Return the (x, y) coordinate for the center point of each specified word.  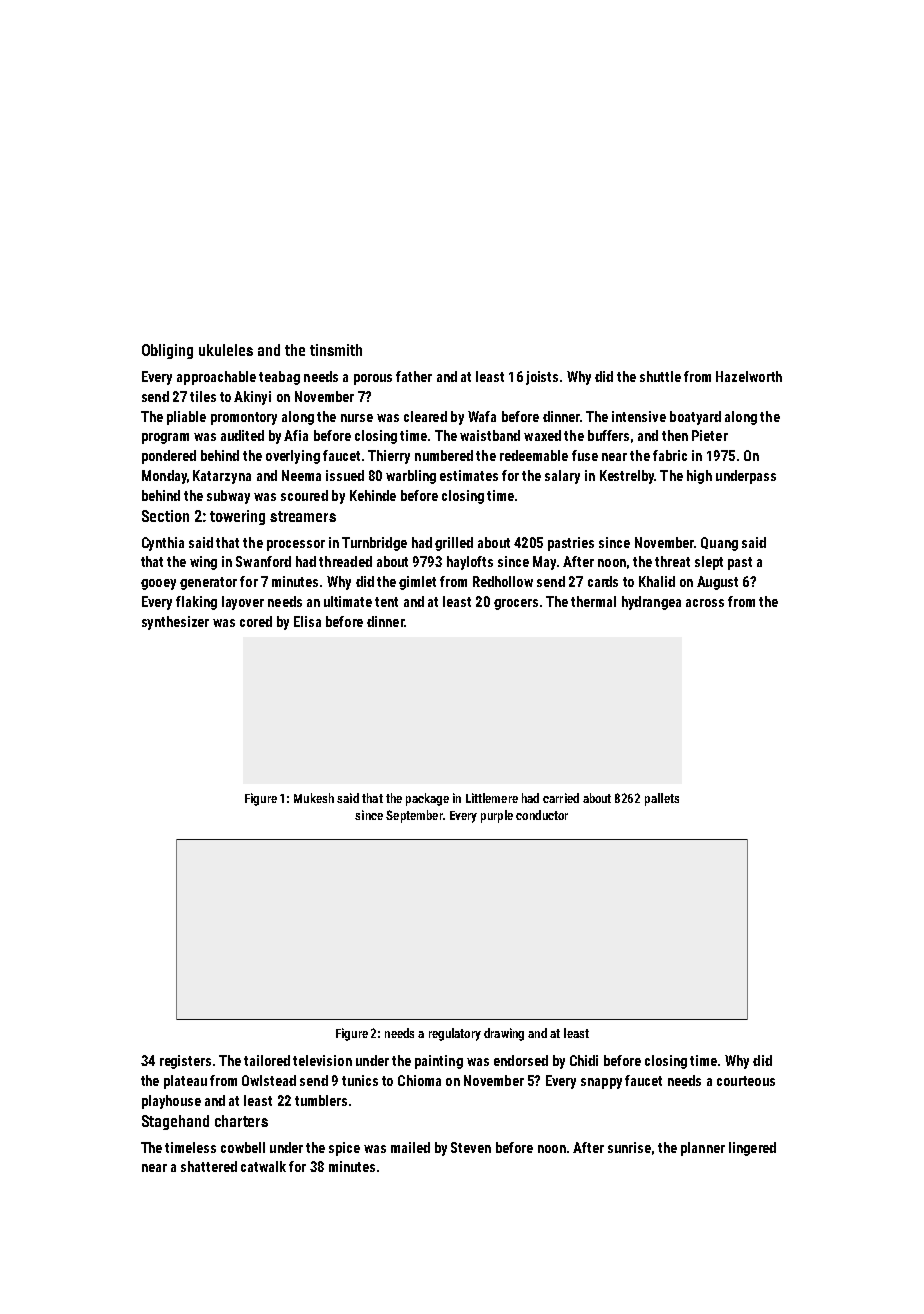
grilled (454, 544)
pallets (662, 799)
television (322, 1060)
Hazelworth (749, 376)
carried (561, 798)
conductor (542, 815)
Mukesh (314, 798)
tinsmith (336, 350)
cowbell (243, 1147)
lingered (752, 1149)
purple (497, 816)
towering (237, 517)
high (699, 477)
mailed (410, 1147)
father (414, 376)
